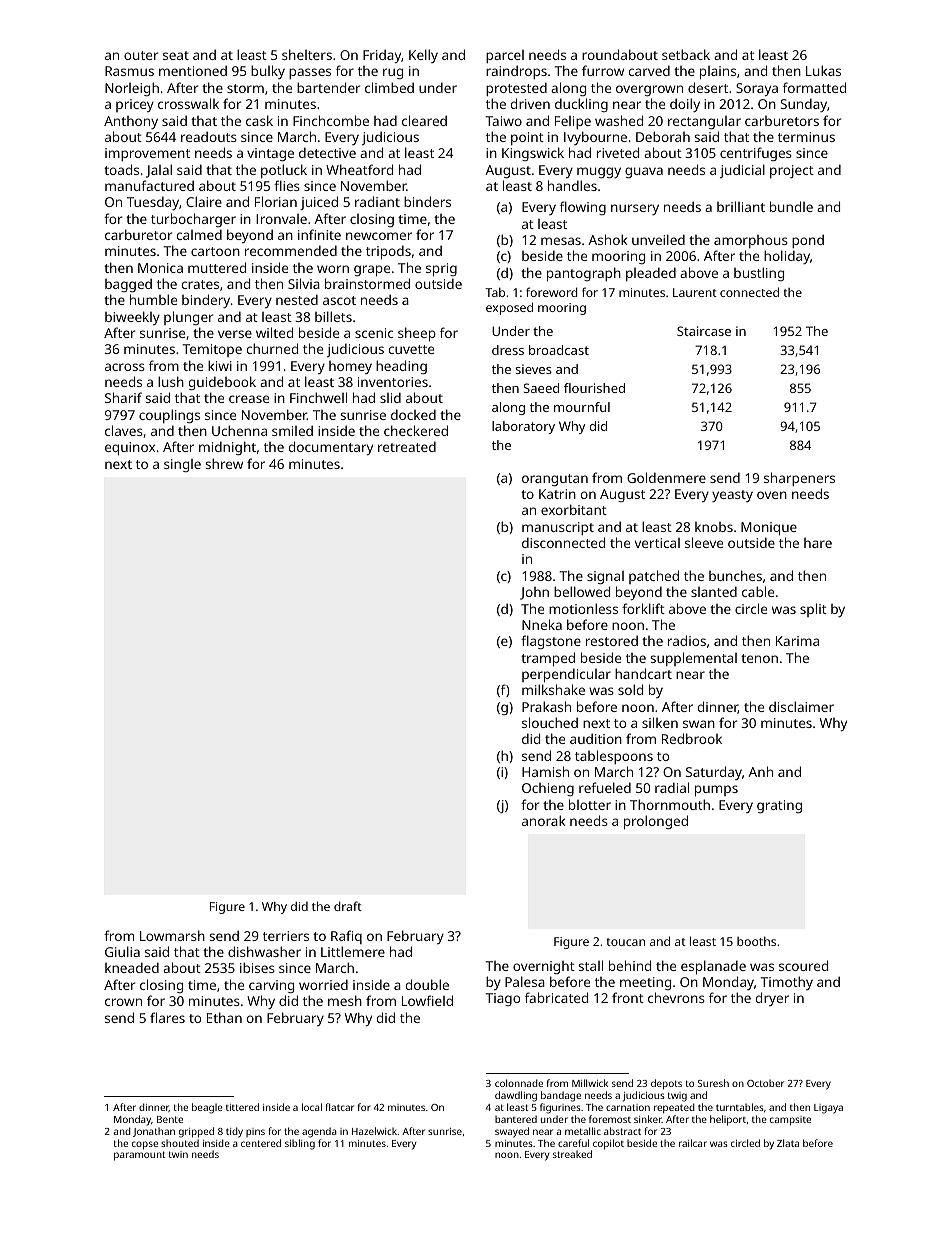  What do you see at coordinates (779, 806) in the image?
I see `grating` at bounding box center [779, 806].
